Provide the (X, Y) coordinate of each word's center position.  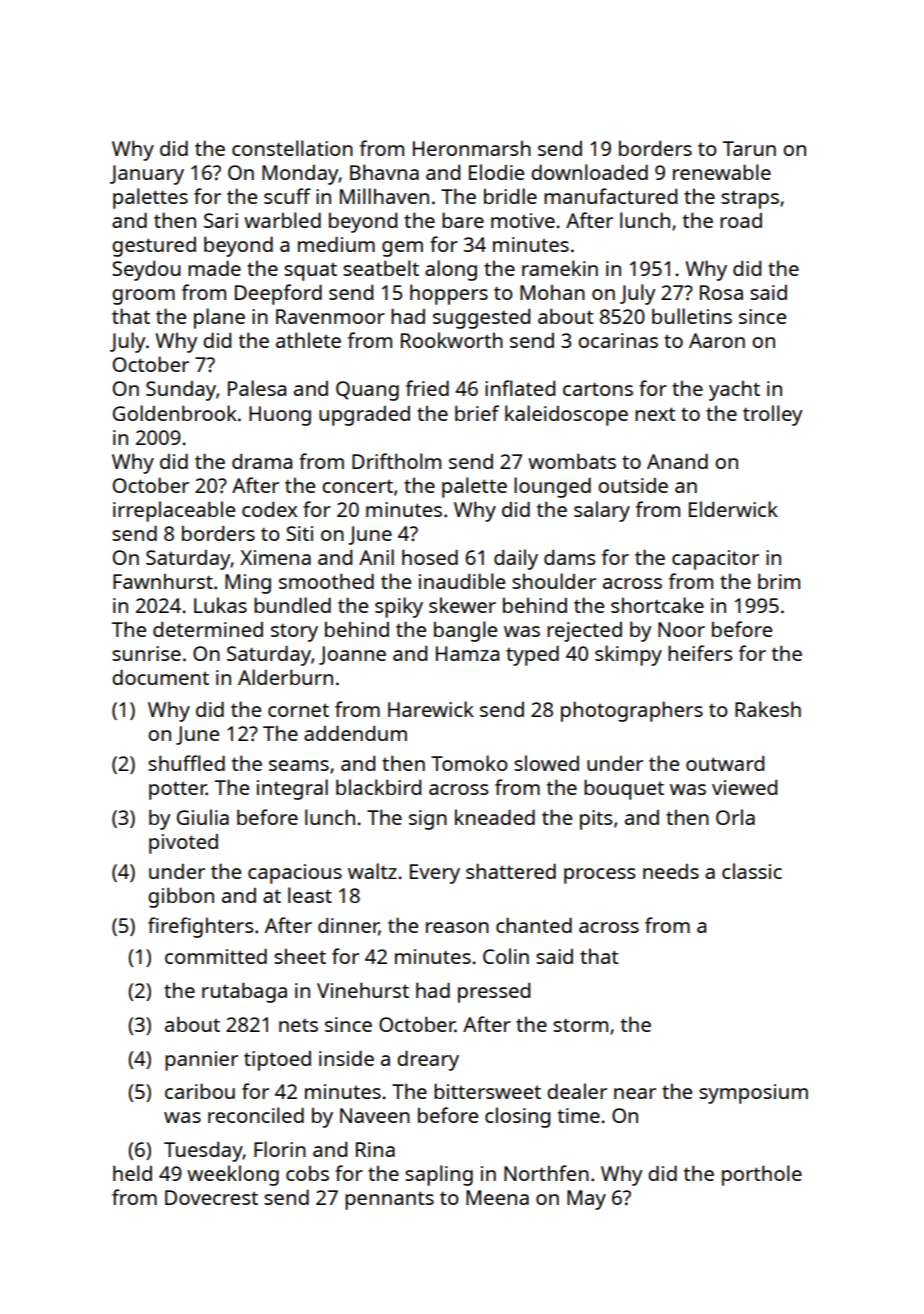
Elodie (496, 172)
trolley (773, 415)
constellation (292, 148)
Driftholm (396, 461)
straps (750, 199)
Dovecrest (211, 1197)
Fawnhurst (163, 581)
